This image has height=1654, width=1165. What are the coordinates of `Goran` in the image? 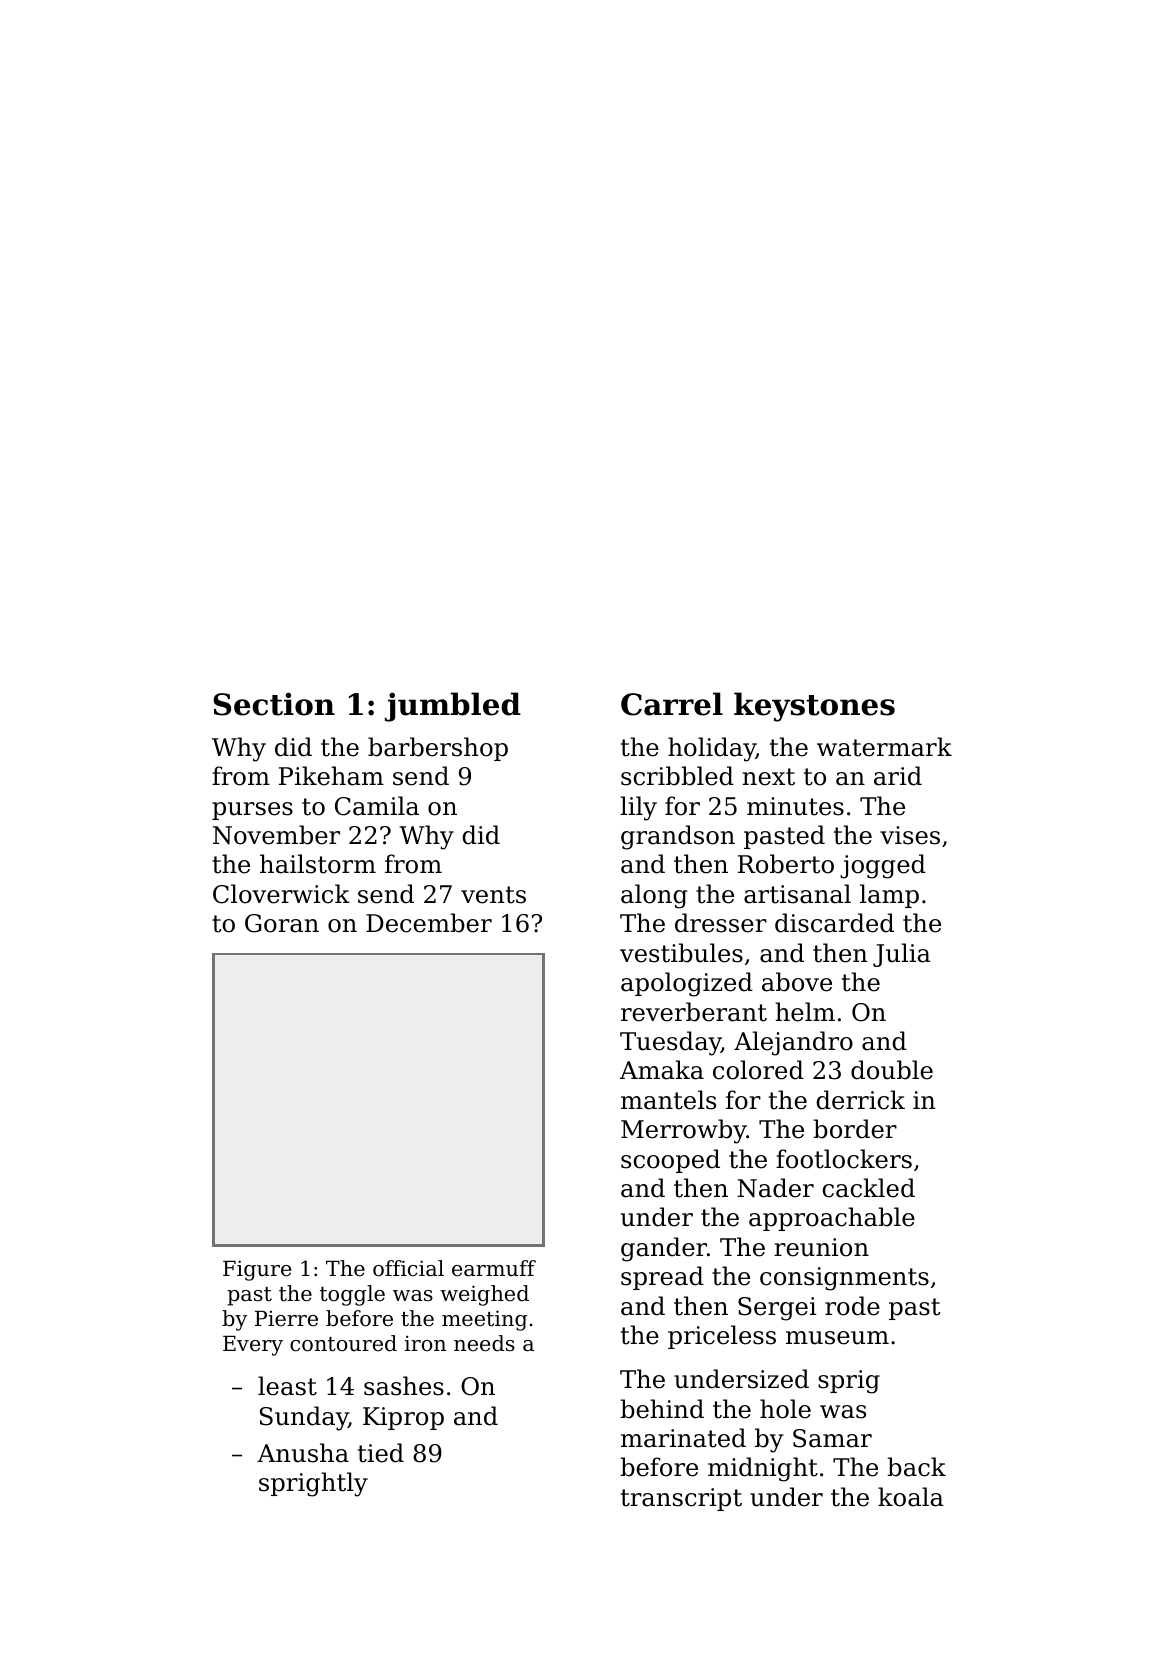 It's located at (282, 923).
